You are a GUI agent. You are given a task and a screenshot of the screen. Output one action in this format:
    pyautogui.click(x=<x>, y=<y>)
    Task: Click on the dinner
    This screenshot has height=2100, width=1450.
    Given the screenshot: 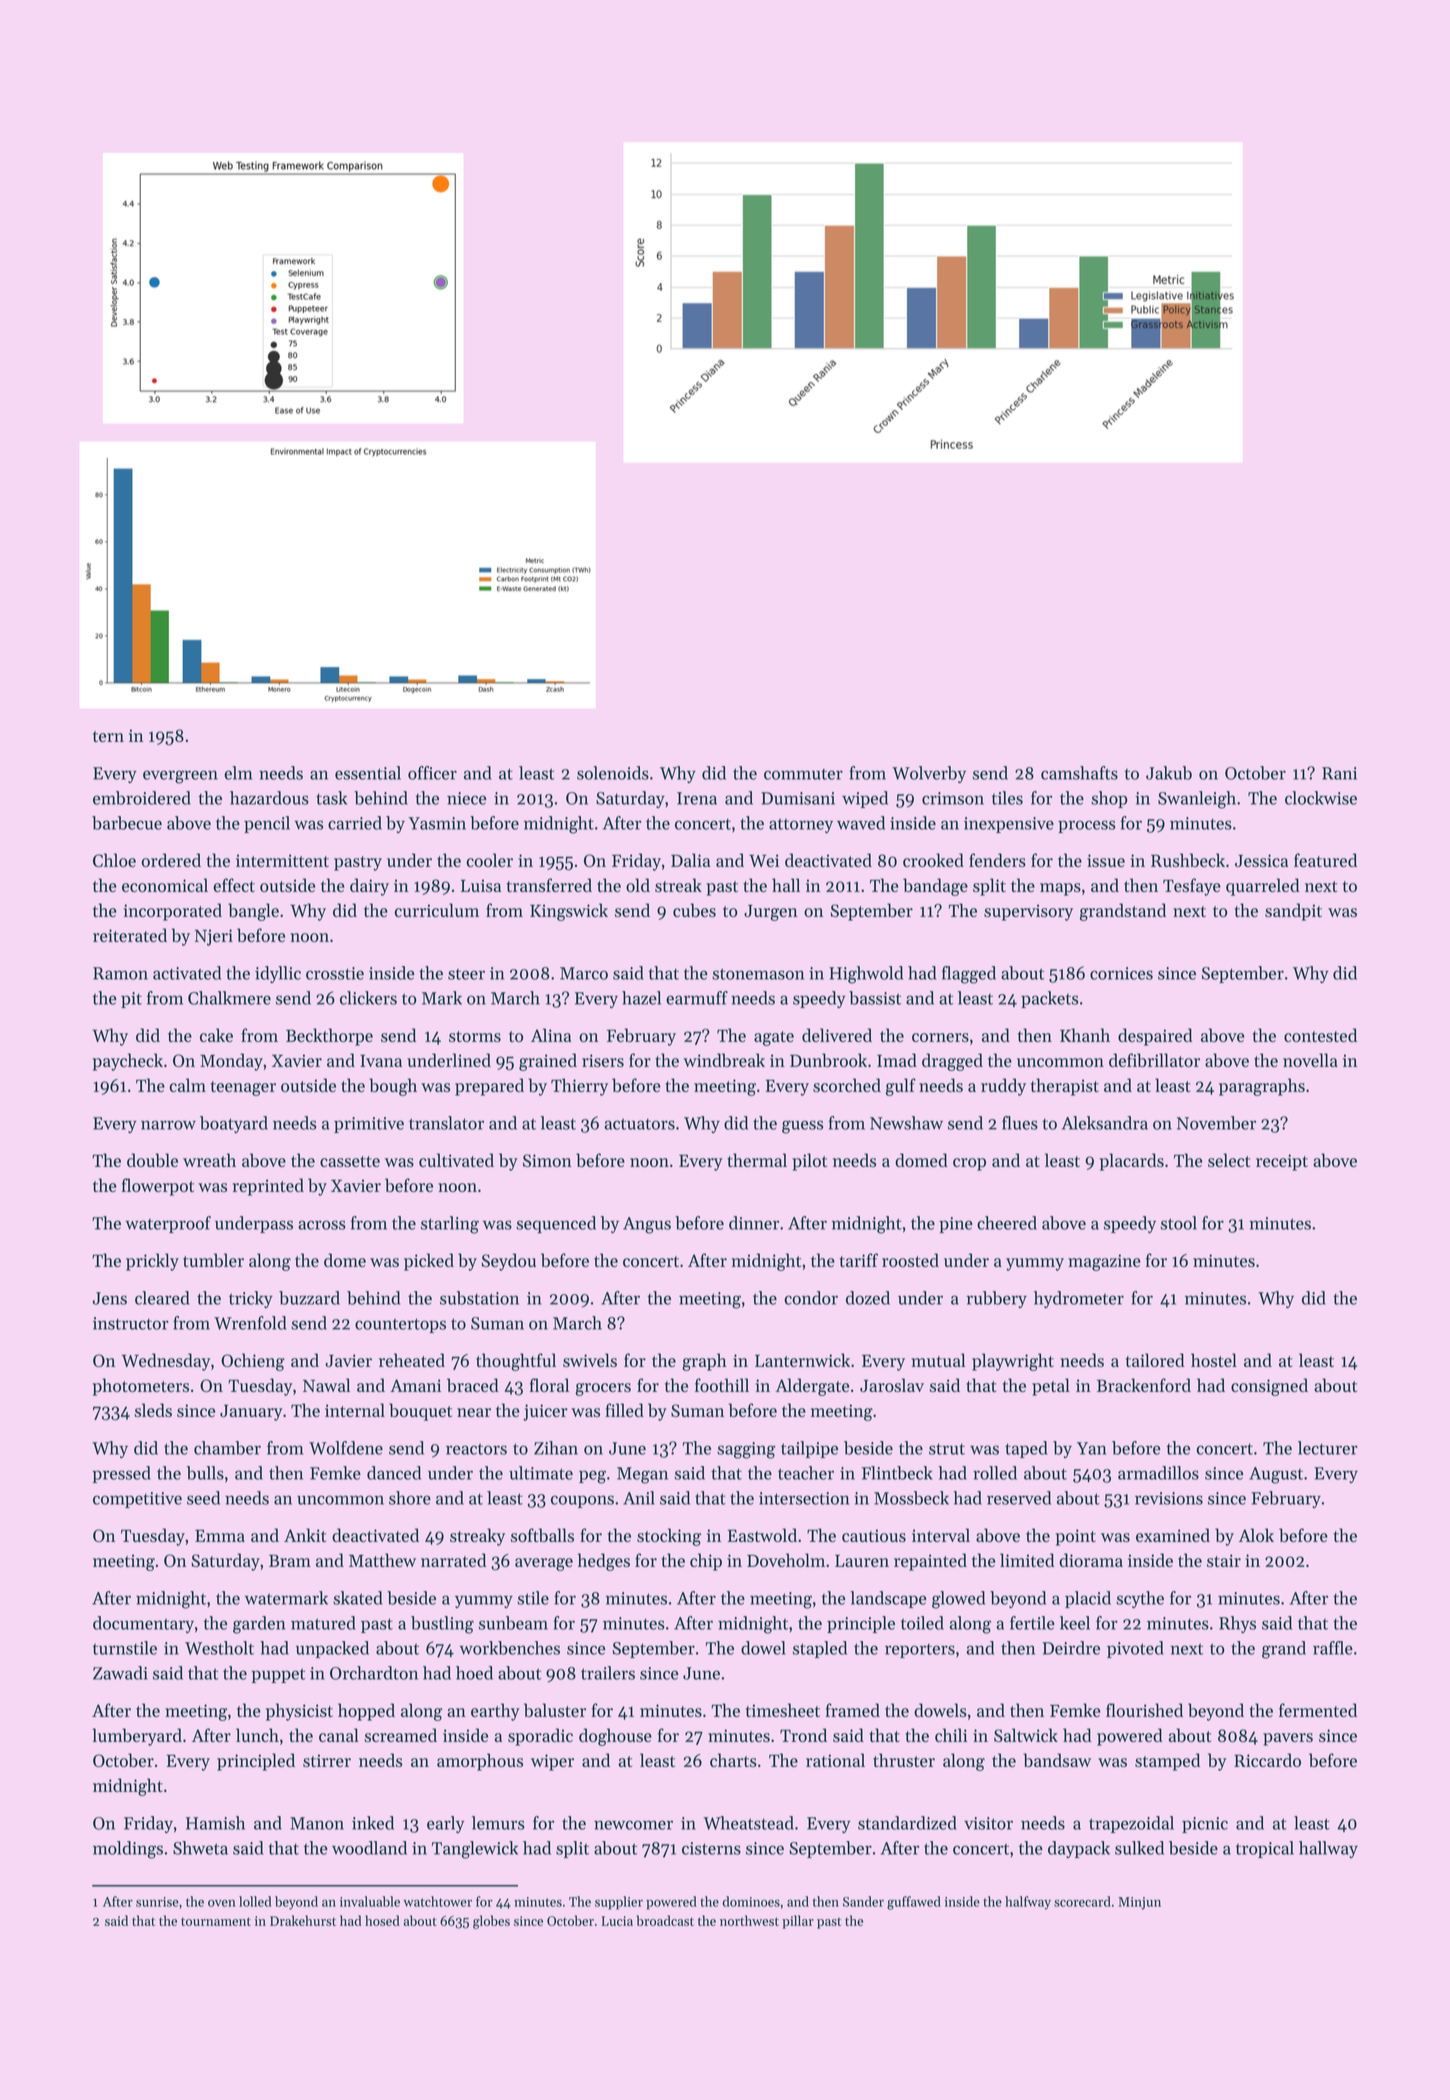 What is the action you would take?
    pyautogui.click(x=754, y=1223)
